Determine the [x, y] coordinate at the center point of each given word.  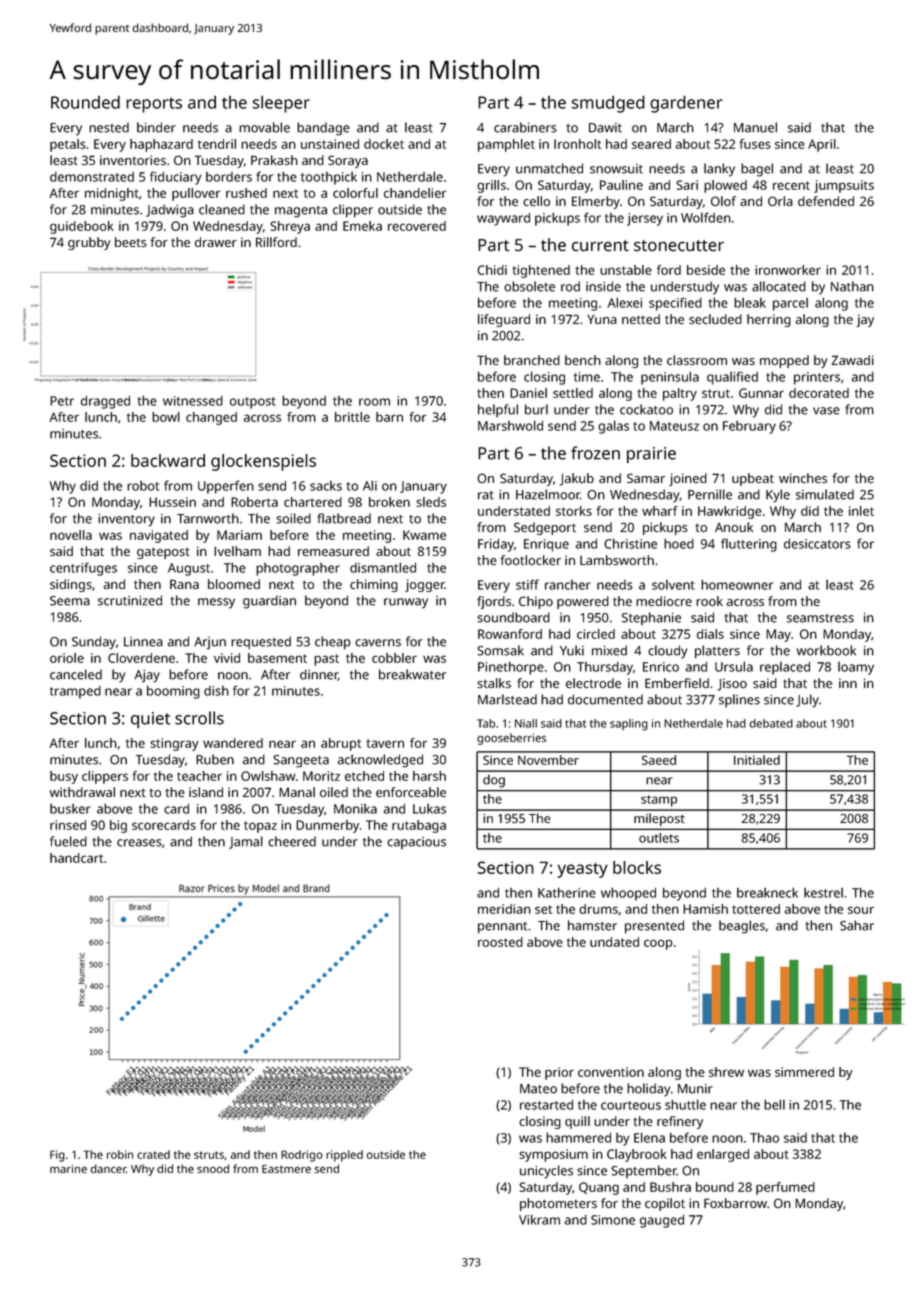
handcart [76, 858]
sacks [326, 486]
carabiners [525, 127]
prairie [651, 455]
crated [153, 1154]
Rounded [85, 102]
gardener [686, 104]
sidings [71, 585]
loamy [856, 668]
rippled [344, 1156]
